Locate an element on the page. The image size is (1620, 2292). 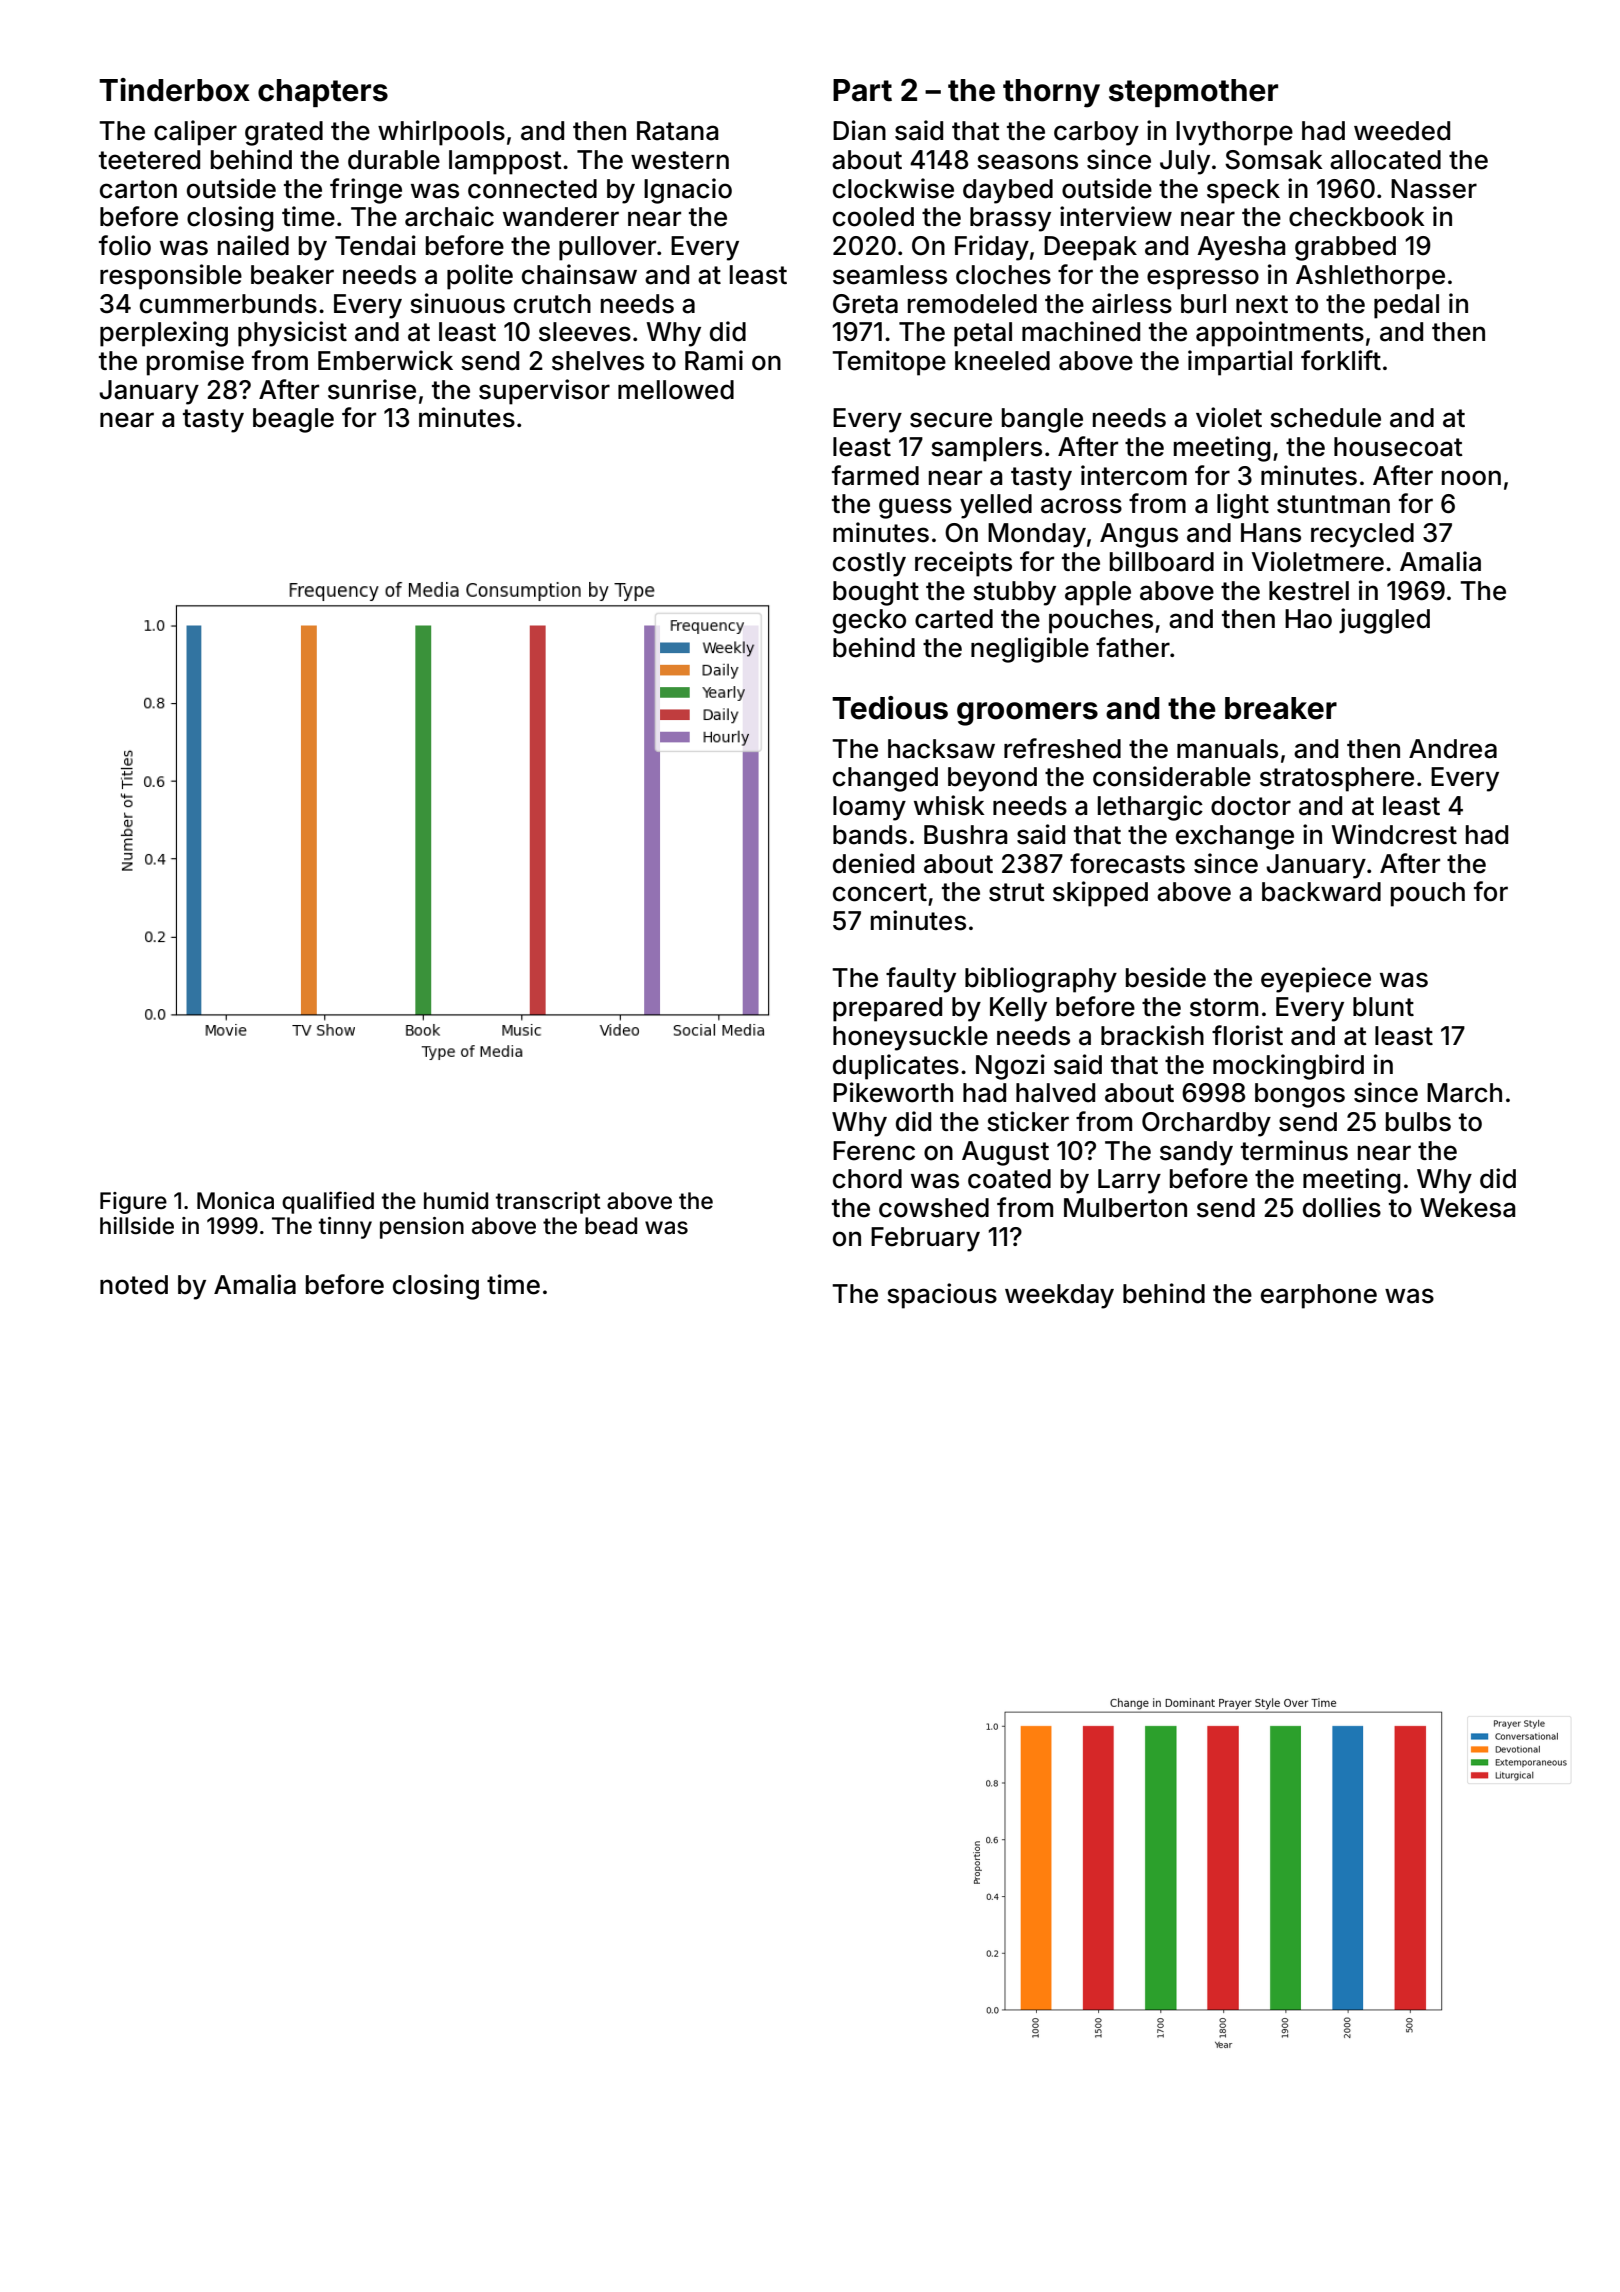
denied is located at coordinates (873, 863).
